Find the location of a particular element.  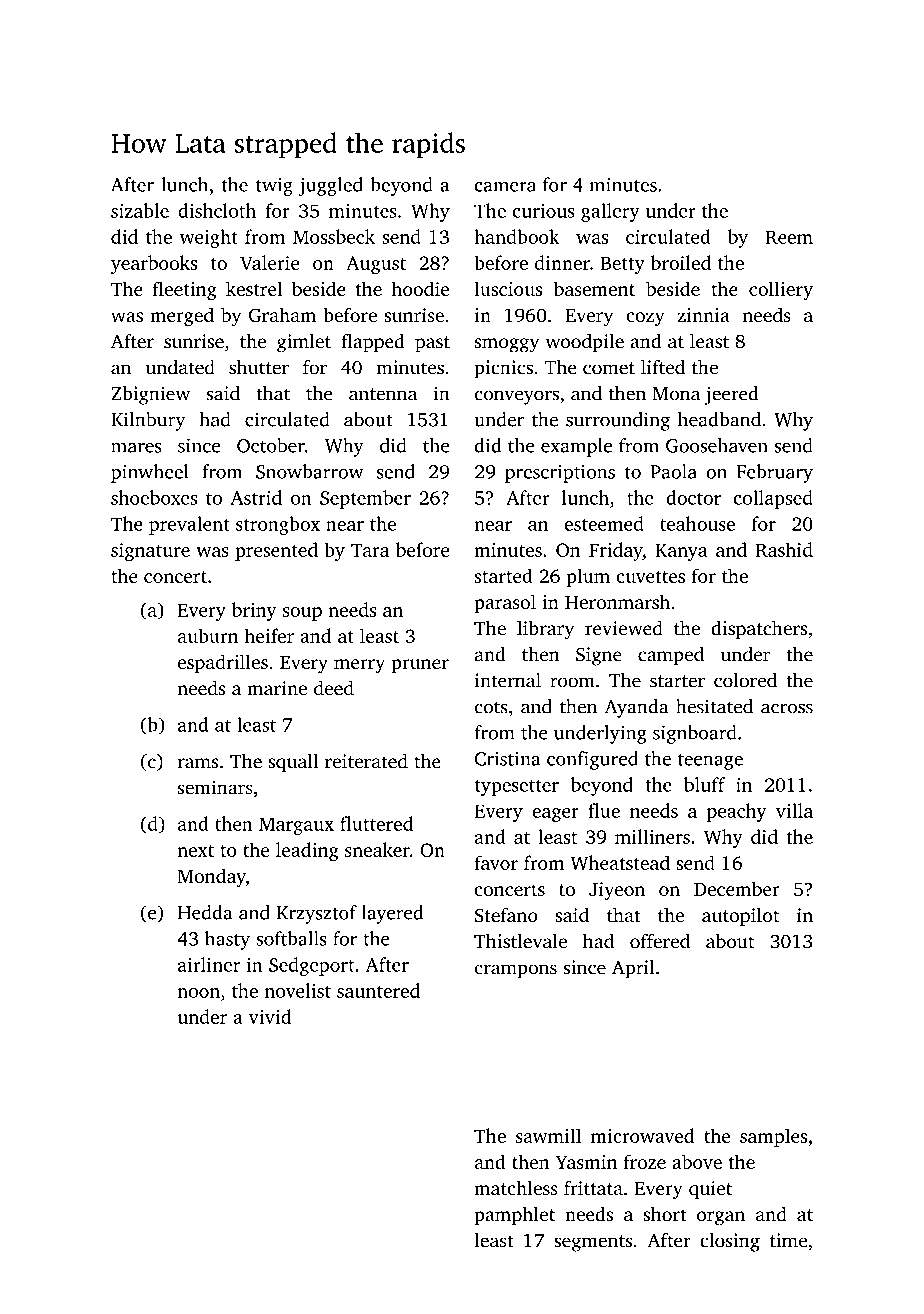

luscious is located at coordinates (508, 288).
